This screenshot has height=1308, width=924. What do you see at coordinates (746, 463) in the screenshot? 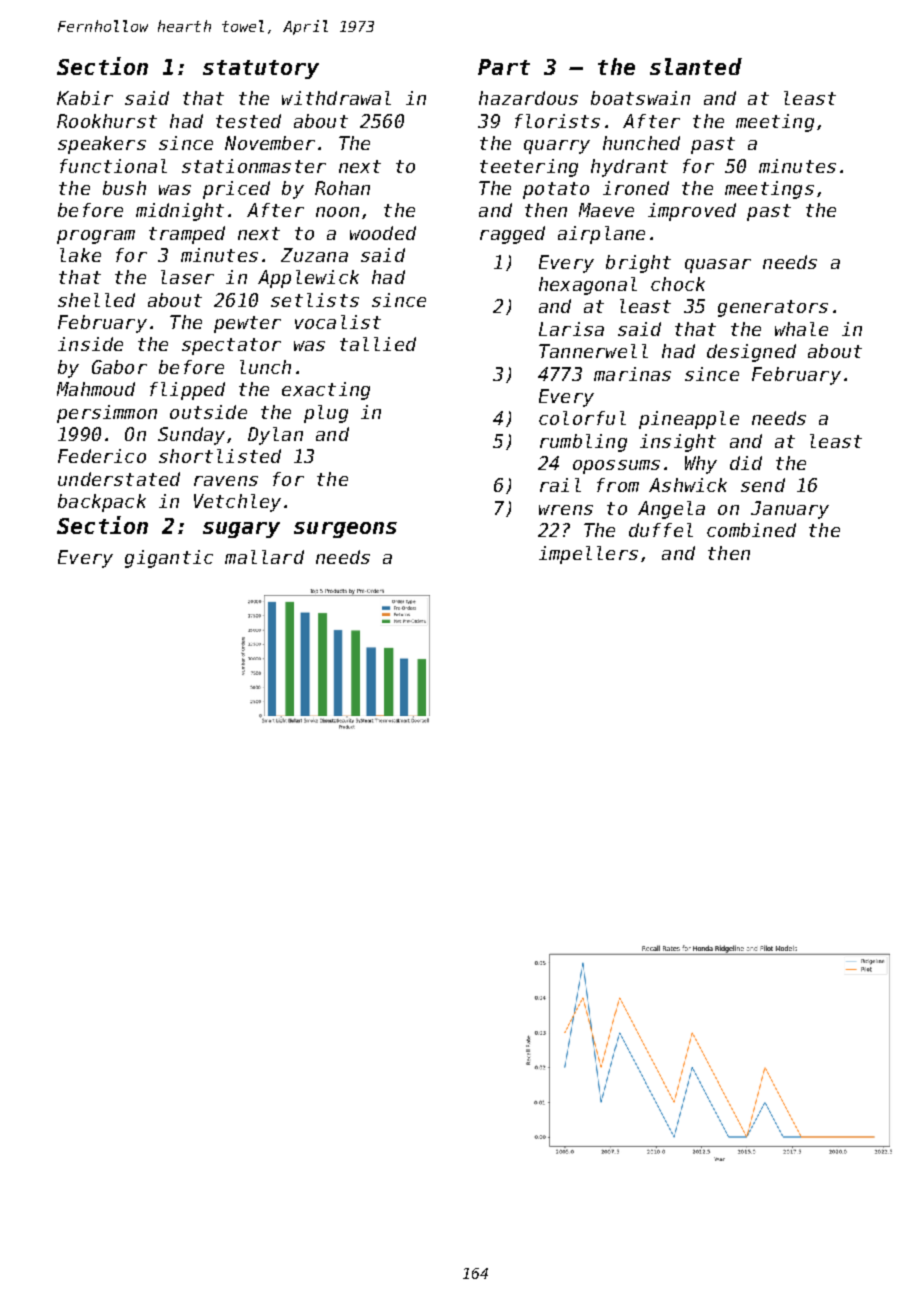
I see `did` at bounding box center [746, 463].
